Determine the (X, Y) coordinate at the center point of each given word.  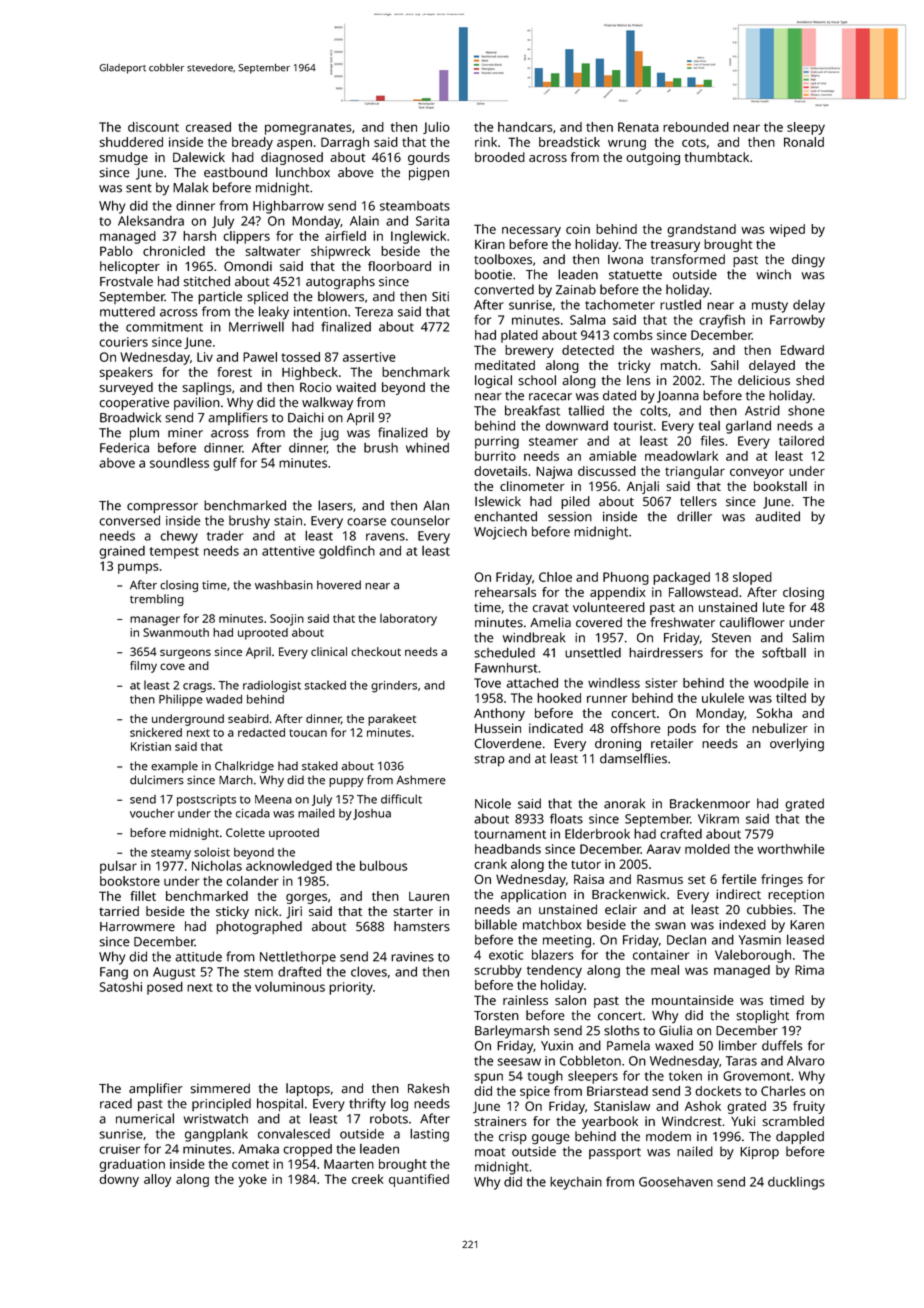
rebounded (696, 127)
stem (258, 972)
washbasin (284, 585)
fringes (782, 880)
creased (208, 127)
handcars (525, 127)
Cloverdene (508, 743)
